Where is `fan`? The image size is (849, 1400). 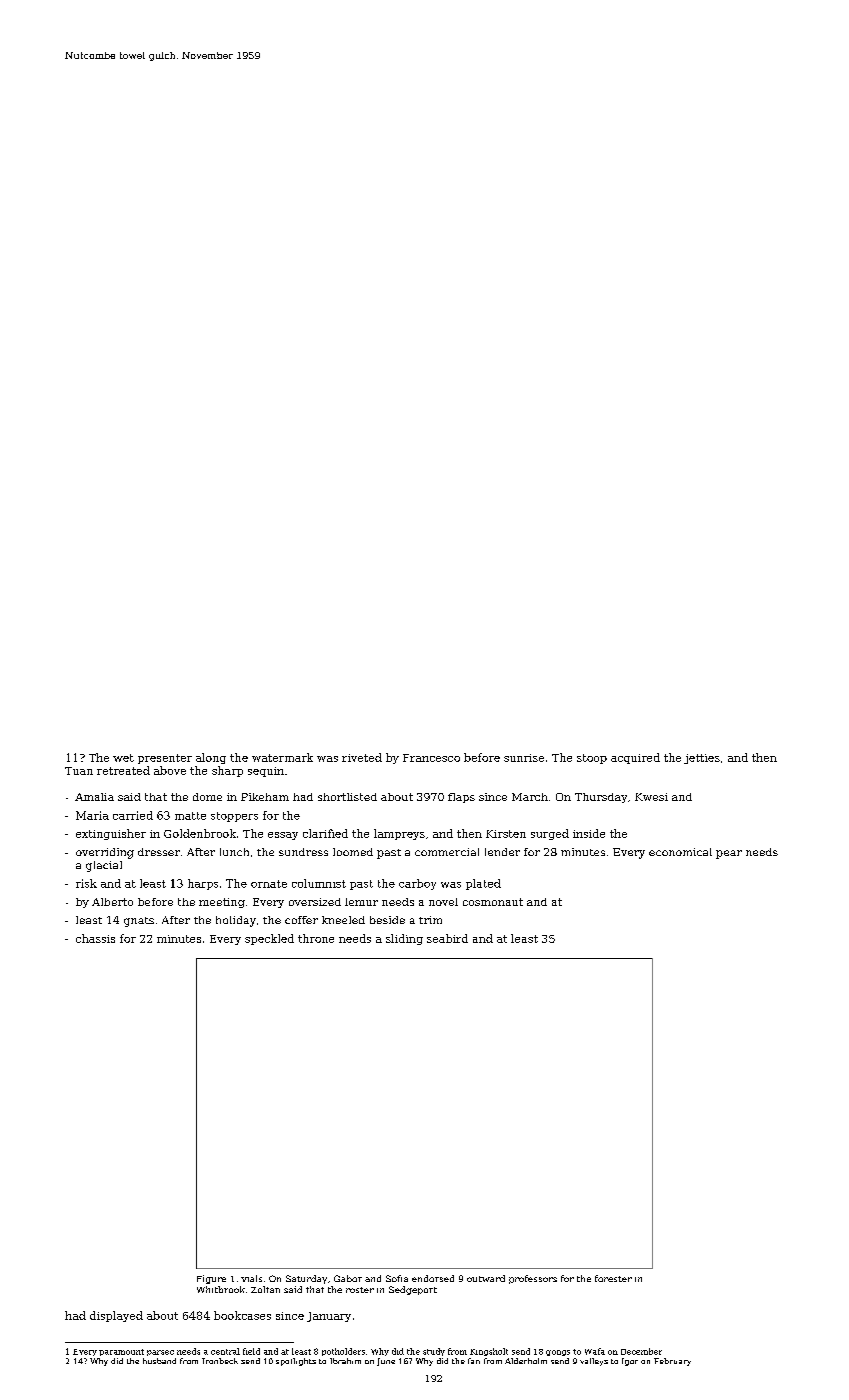 fan is located at coordinates (474, 1361).
